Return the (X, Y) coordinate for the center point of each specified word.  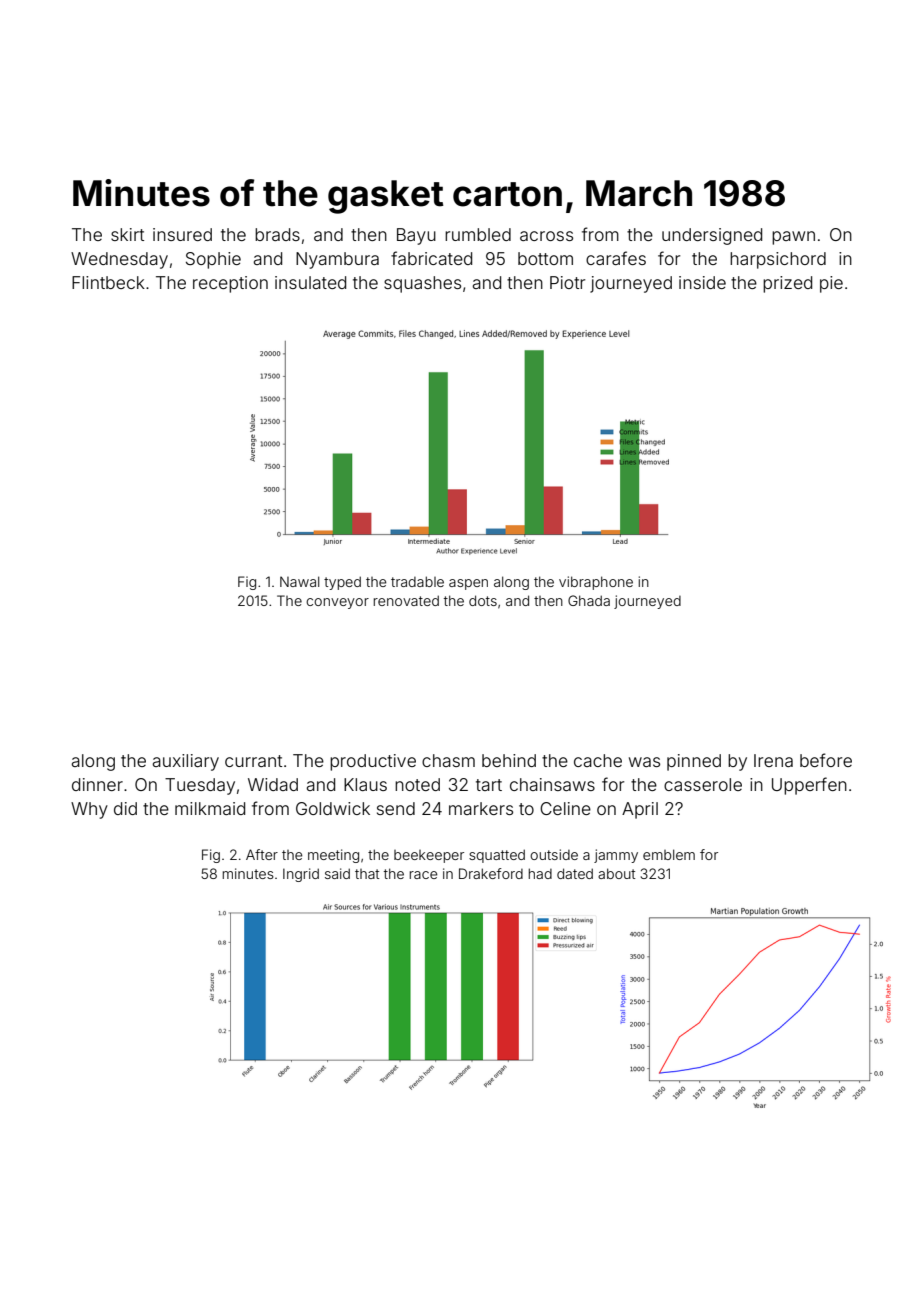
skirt (127, 234)
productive (373, 762)
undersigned (712, 236)
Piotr (567, 282)
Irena (773, 760)
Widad (273, 784)
